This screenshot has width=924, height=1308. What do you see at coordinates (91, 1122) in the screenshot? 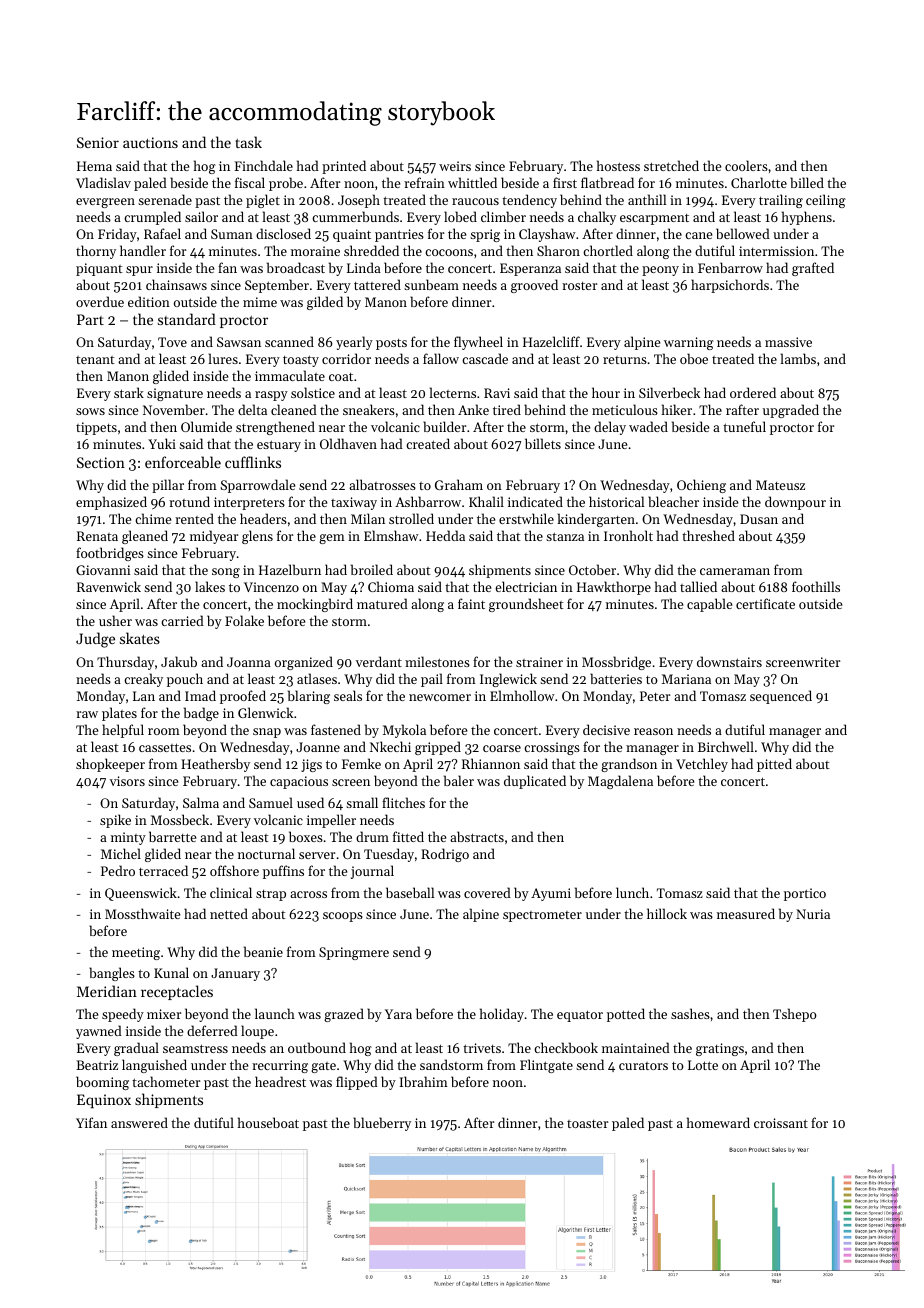
I see `Yifan` at bounding box center [91, 1122].
